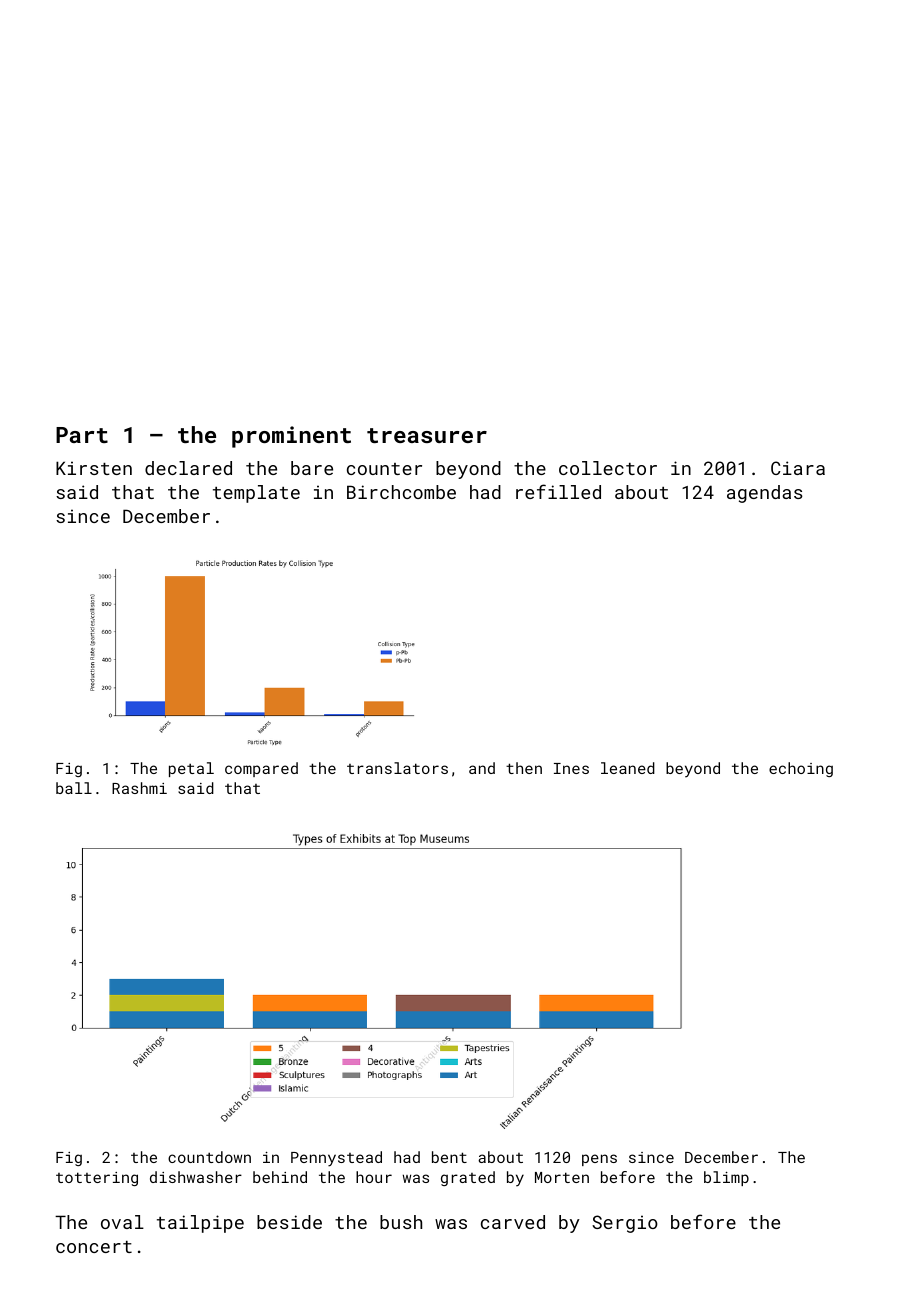  Describe the element at coordinates (427, 435) in the document. I see `treasurer` at that location.
